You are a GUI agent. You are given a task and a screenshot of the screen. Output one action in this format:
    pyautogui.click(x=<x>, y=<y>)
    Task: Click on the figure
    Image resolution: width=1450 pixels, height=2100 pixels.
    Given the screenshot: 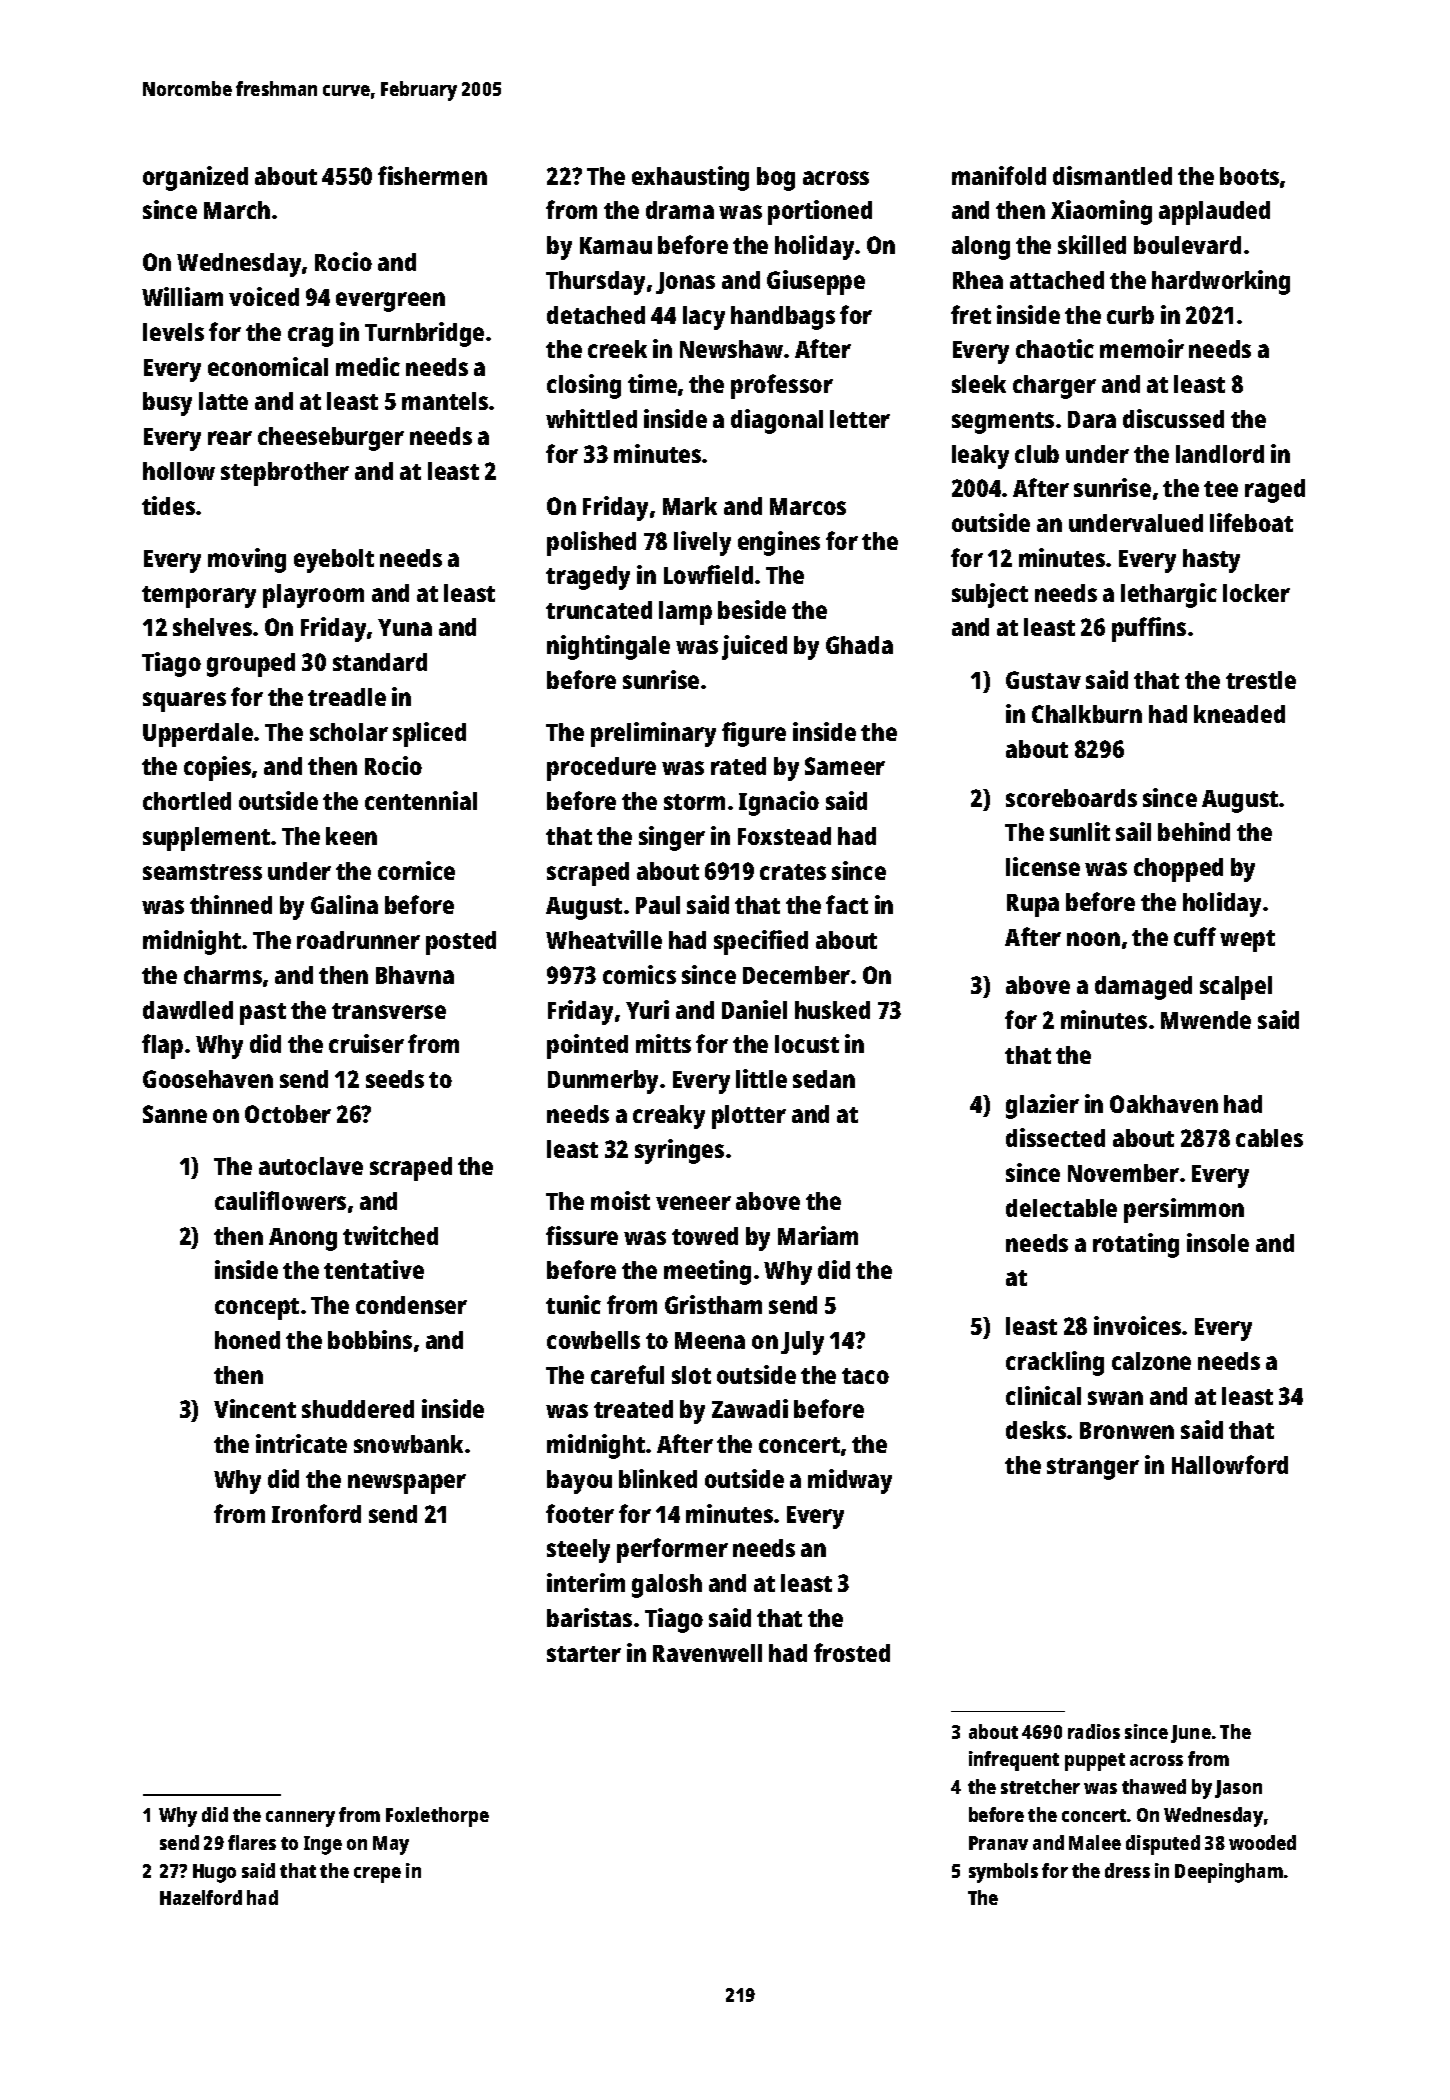 What is the action you would take?
    pyautogui.click(x=754, y=734)
